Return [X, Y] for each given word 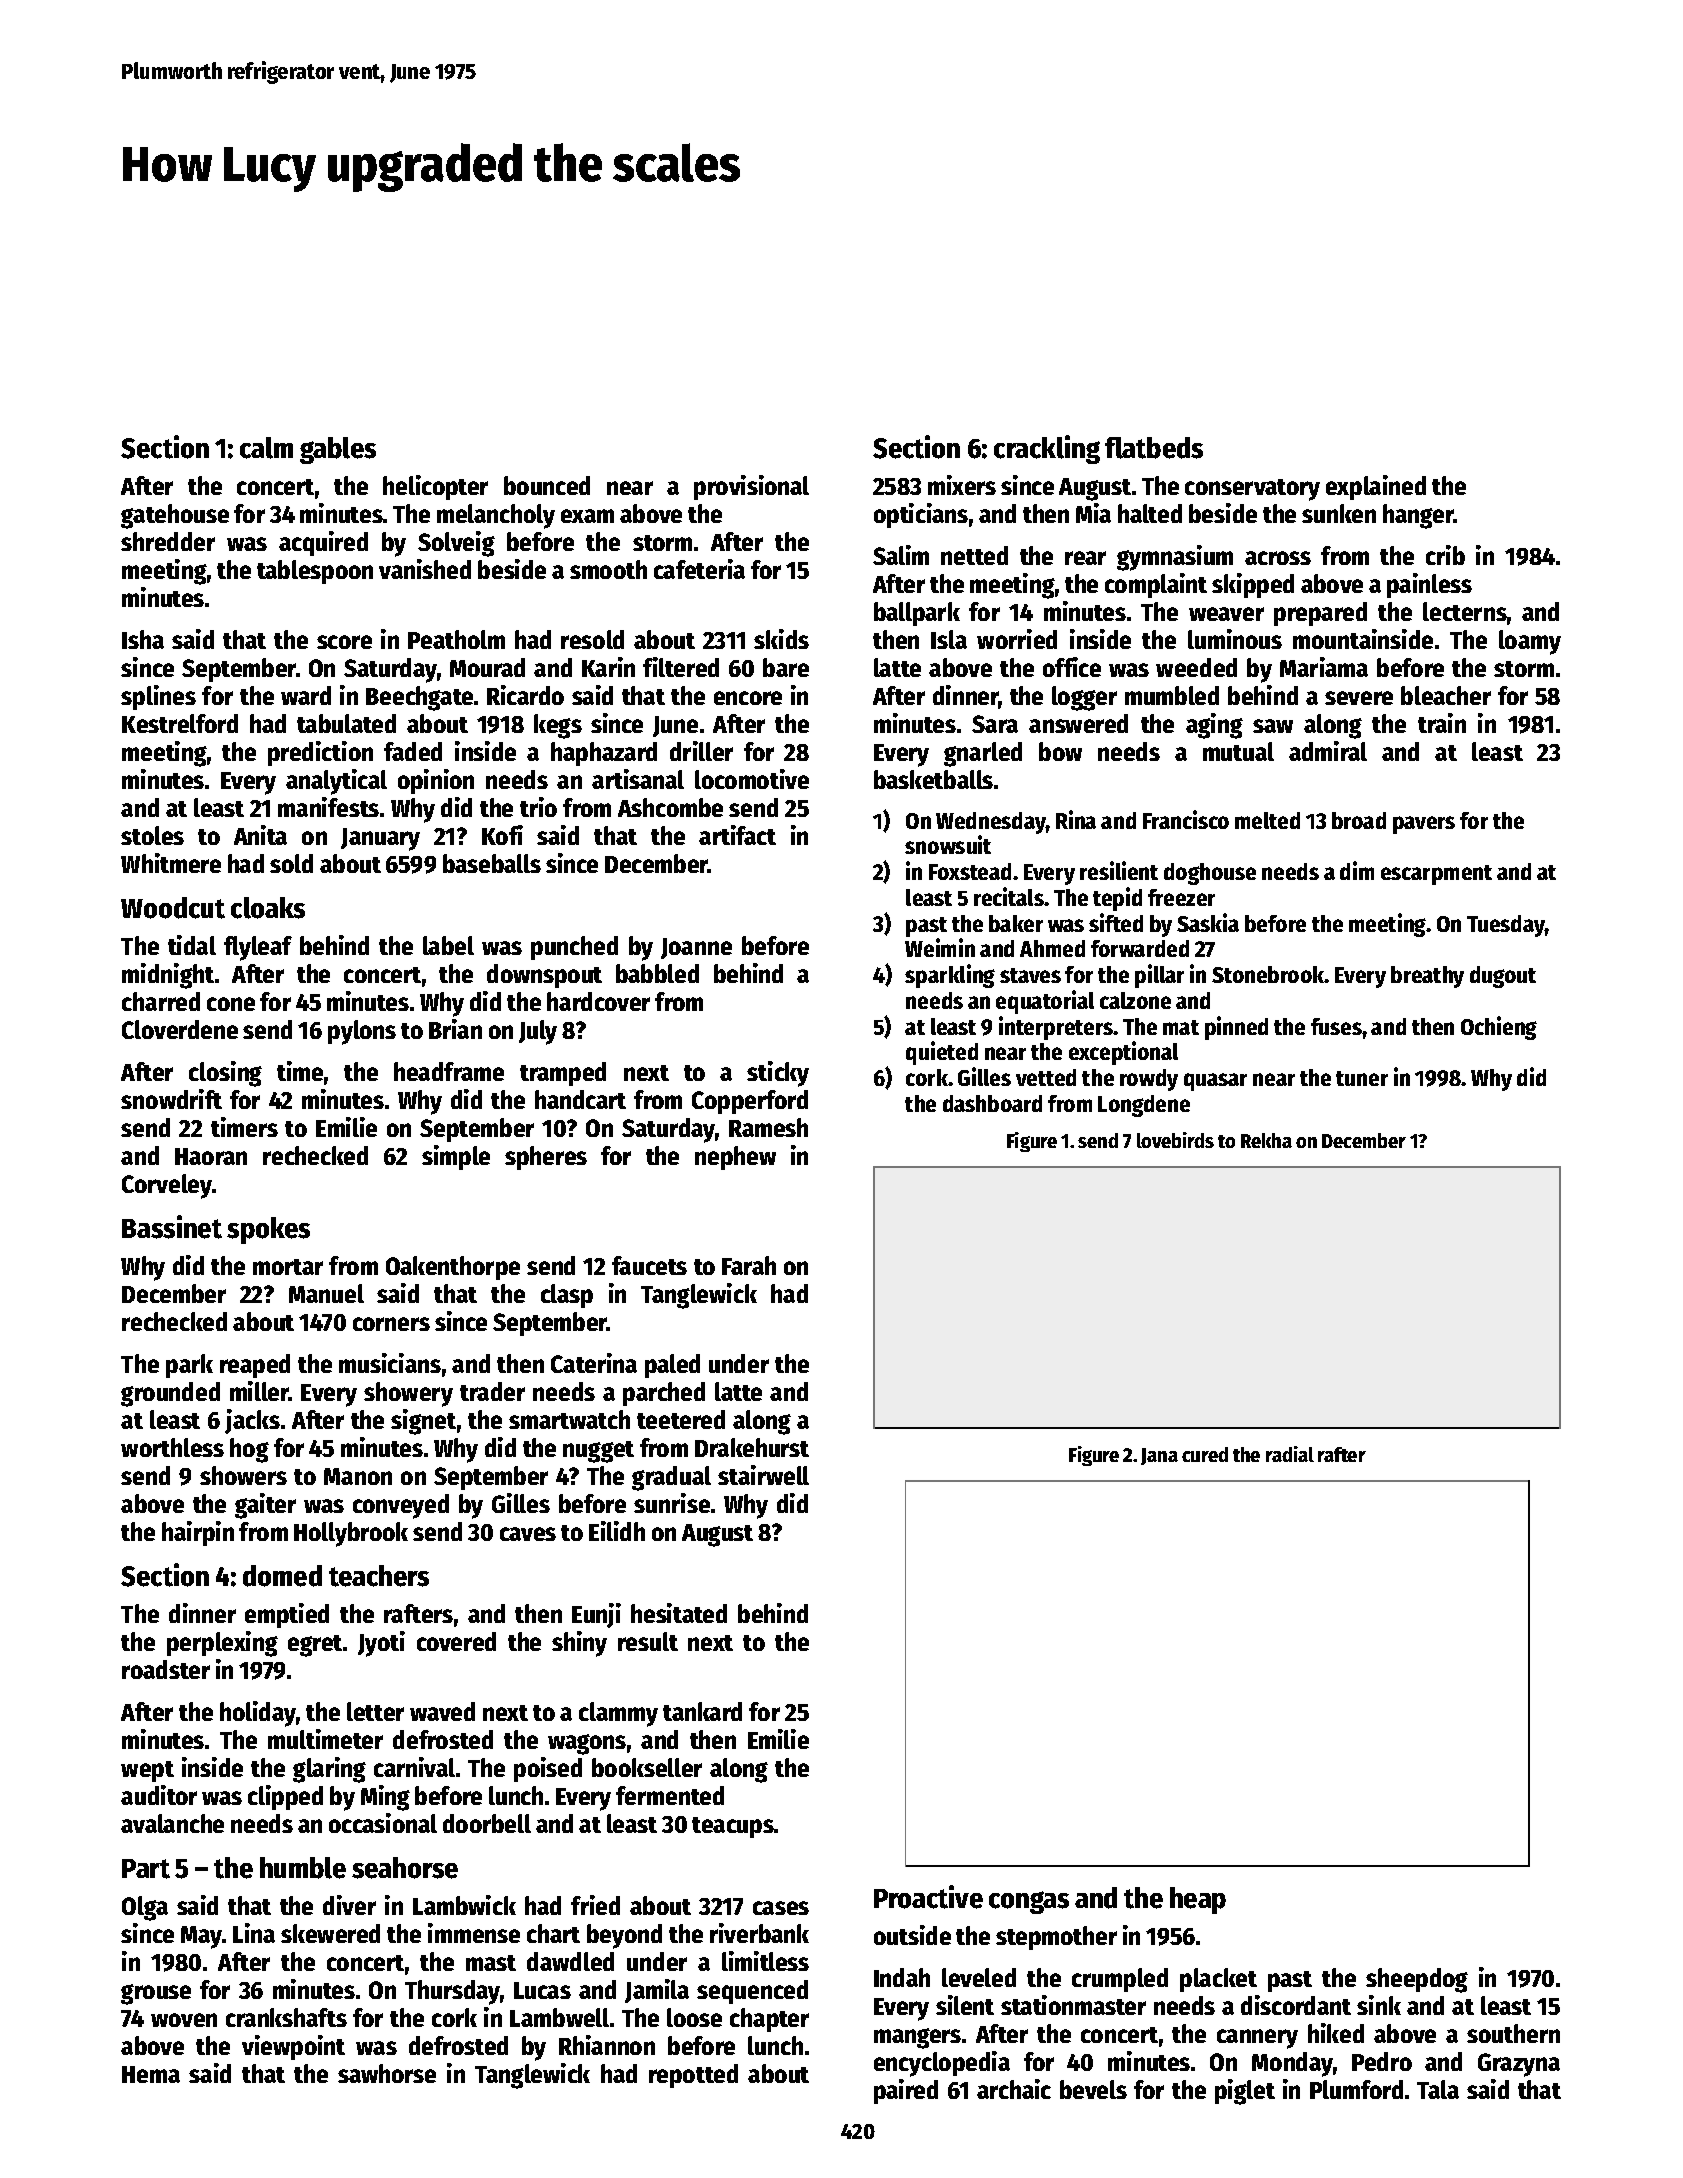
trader [492, 1391]
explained [1376, 487]
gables [338, 450]
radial [1290, 1454]
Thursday [453, 1992]
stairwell [763, 1475]
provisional [751, 487]
